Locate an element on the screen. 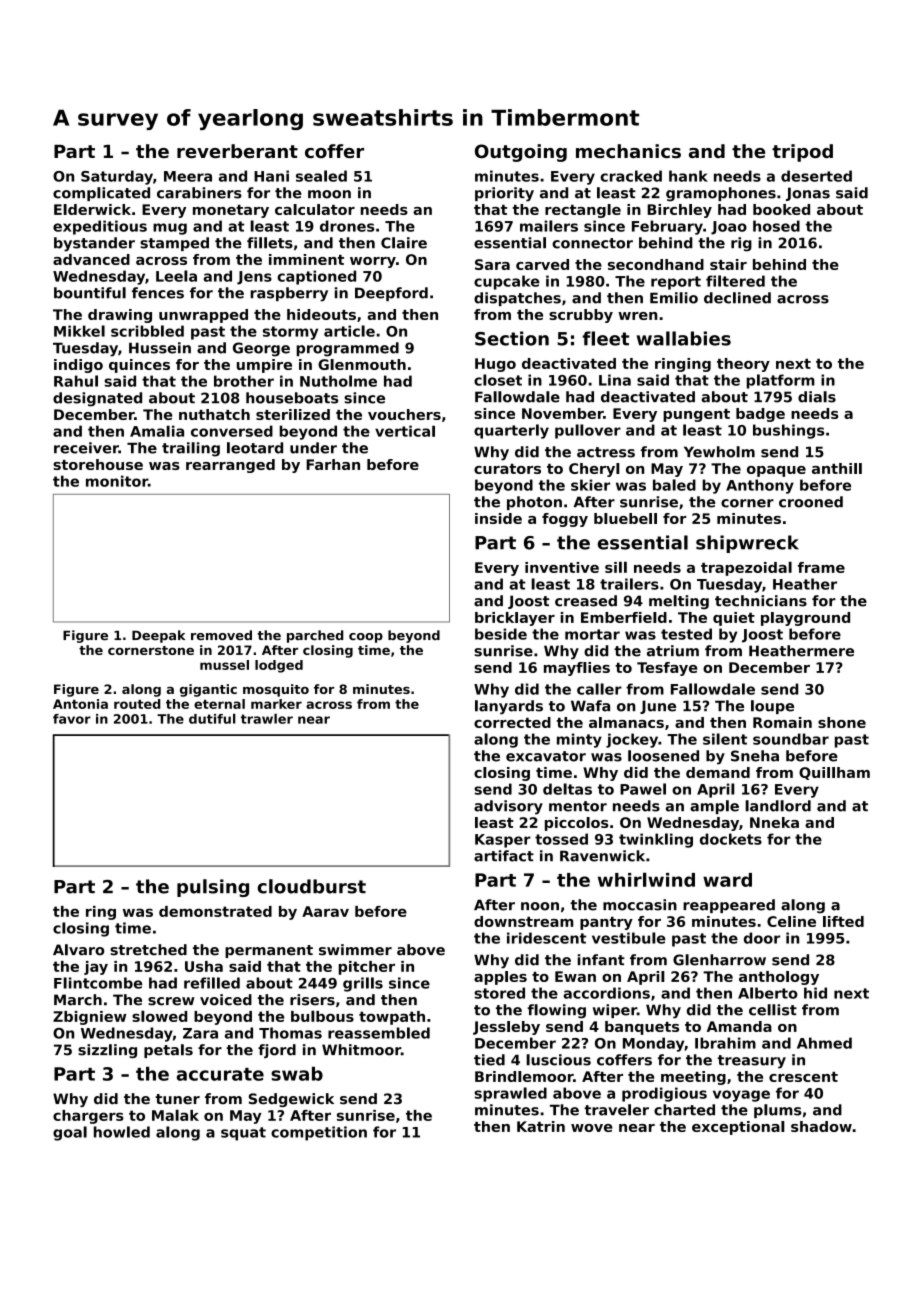 Image resolution: width=924 pixels, height=1308 pixels. dials is located at coordinates (817, 397).
